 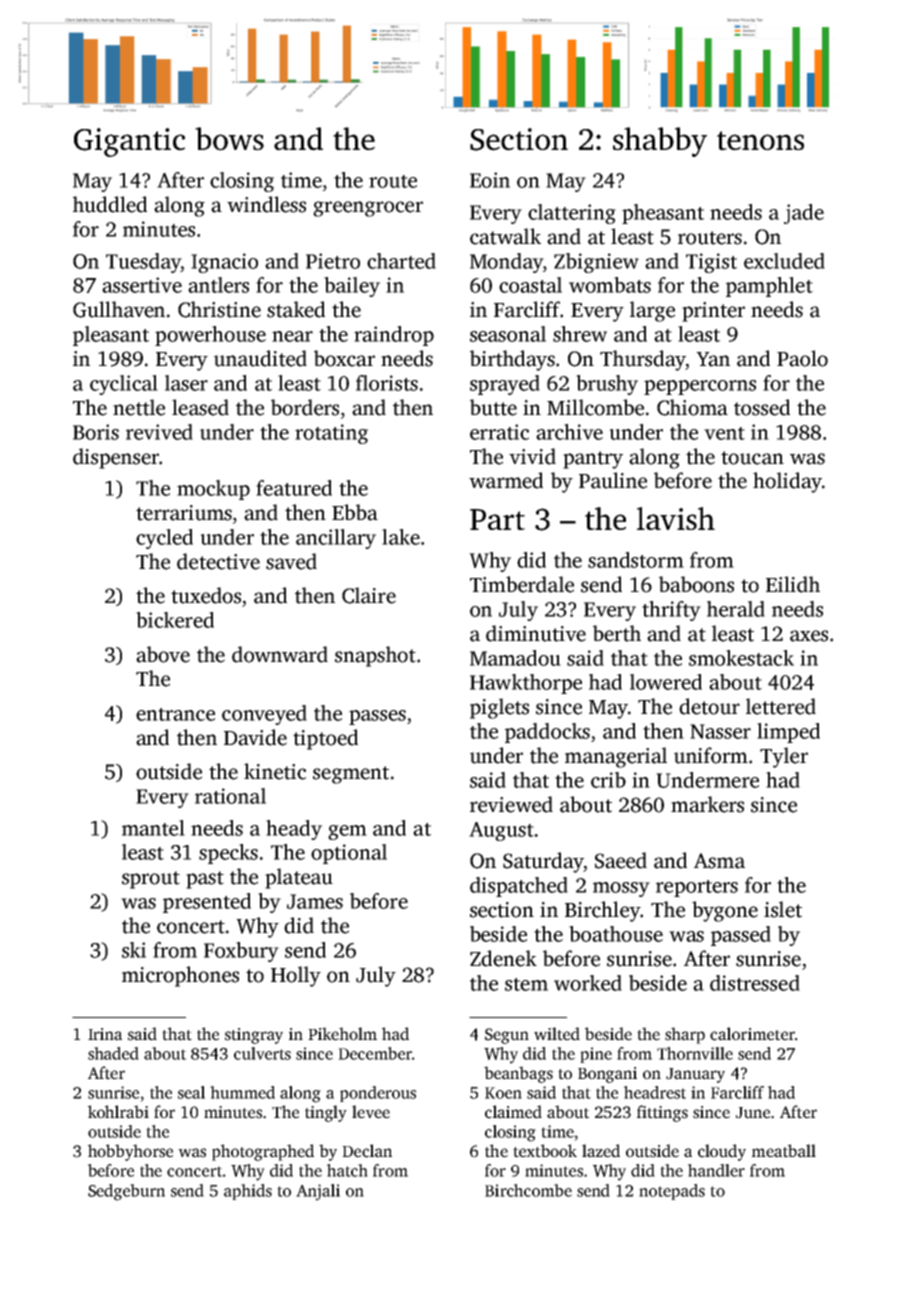 I want to click on Tyler, so click(x=784, y=757).
